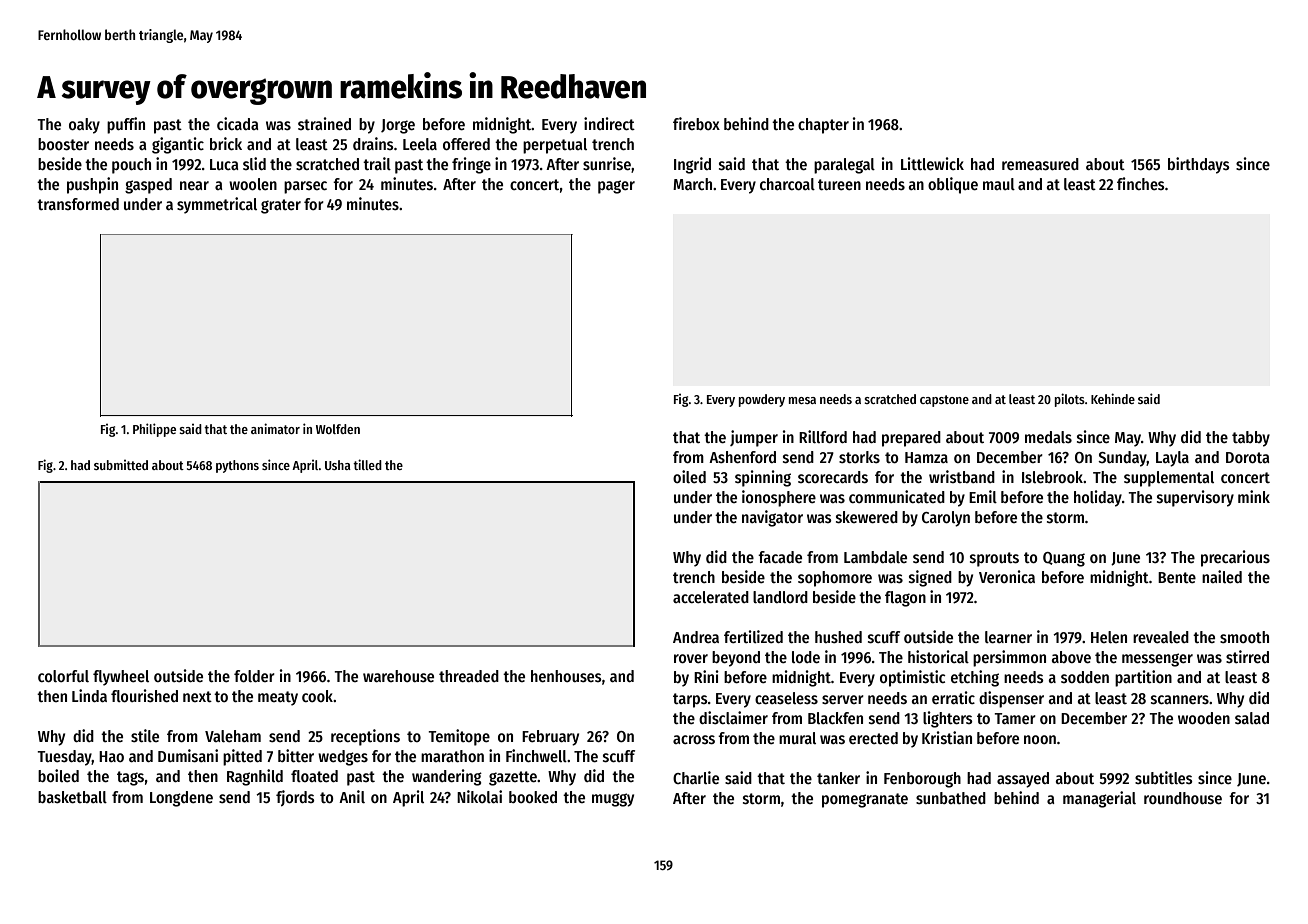 Image resolution: width=1308 pixels, height=924 pixels. What do you see at coordinates (1199, 165) in the image?
I see `birthdays` at bounding box center [1199, 165].
